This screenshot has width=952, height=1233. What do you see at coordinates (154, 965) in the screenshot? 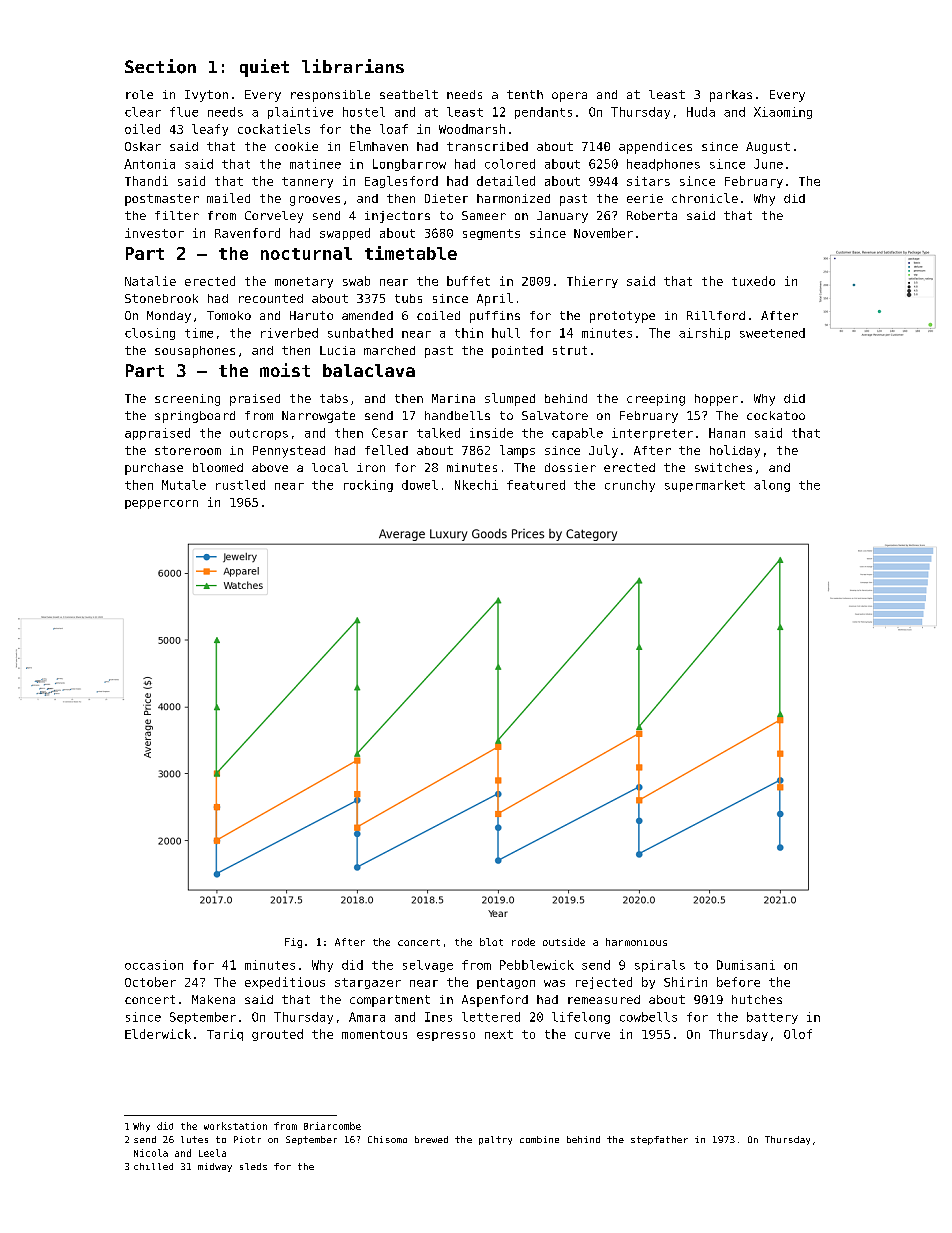
I see `occasion` at bounding box center [154, 965].
